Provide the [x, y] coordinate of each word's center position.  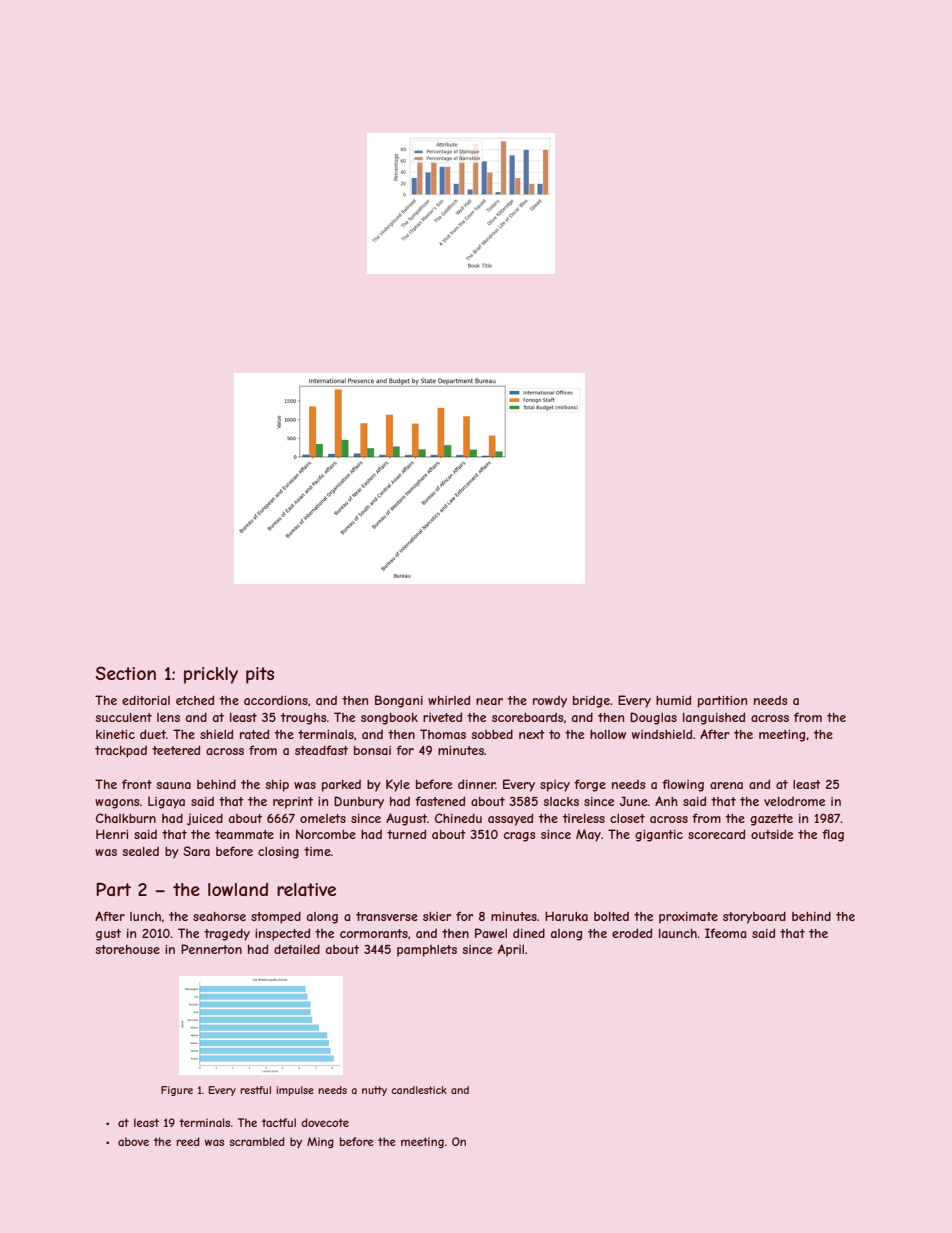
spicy [555, 786]
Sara [196, 851]
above [133, 1141]
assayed [510, 819]
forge [590, 785]
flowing [683, 785]
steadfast [321, 750]
